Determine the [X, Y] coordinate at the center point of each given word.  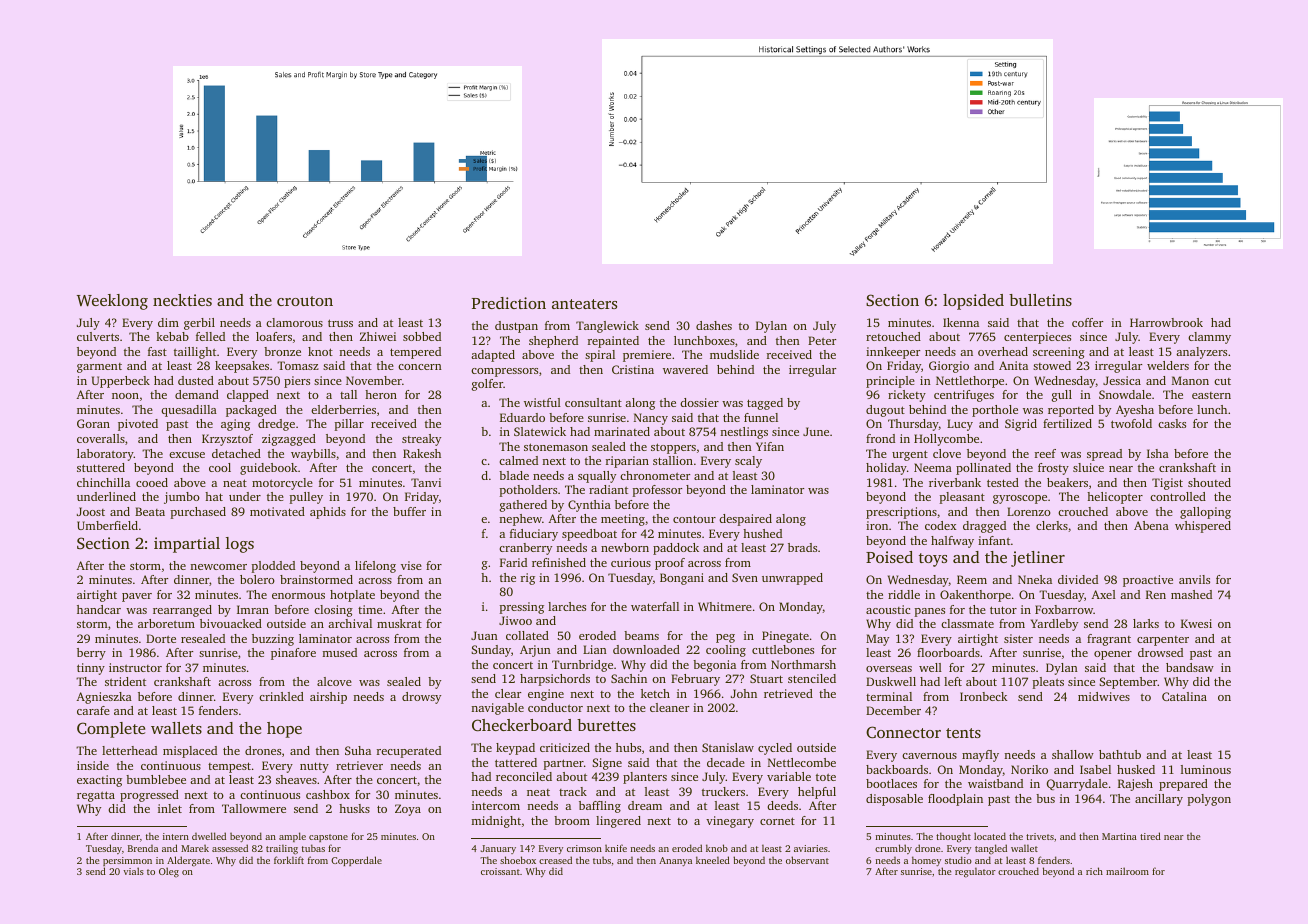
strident [125, 681]
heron [381, 394]
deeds [782, 805]
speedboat [589, 535]
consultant [593, 402]
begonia [714, 666]
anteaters [584, 304]
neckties [182, 300]
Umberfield [107, 525]
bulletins [1040, 300]
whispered [1203, 527]
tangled [991, 849]
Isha [1158, 453]
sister [1018, 638]
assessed [230, 848]
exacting [99, 781]
